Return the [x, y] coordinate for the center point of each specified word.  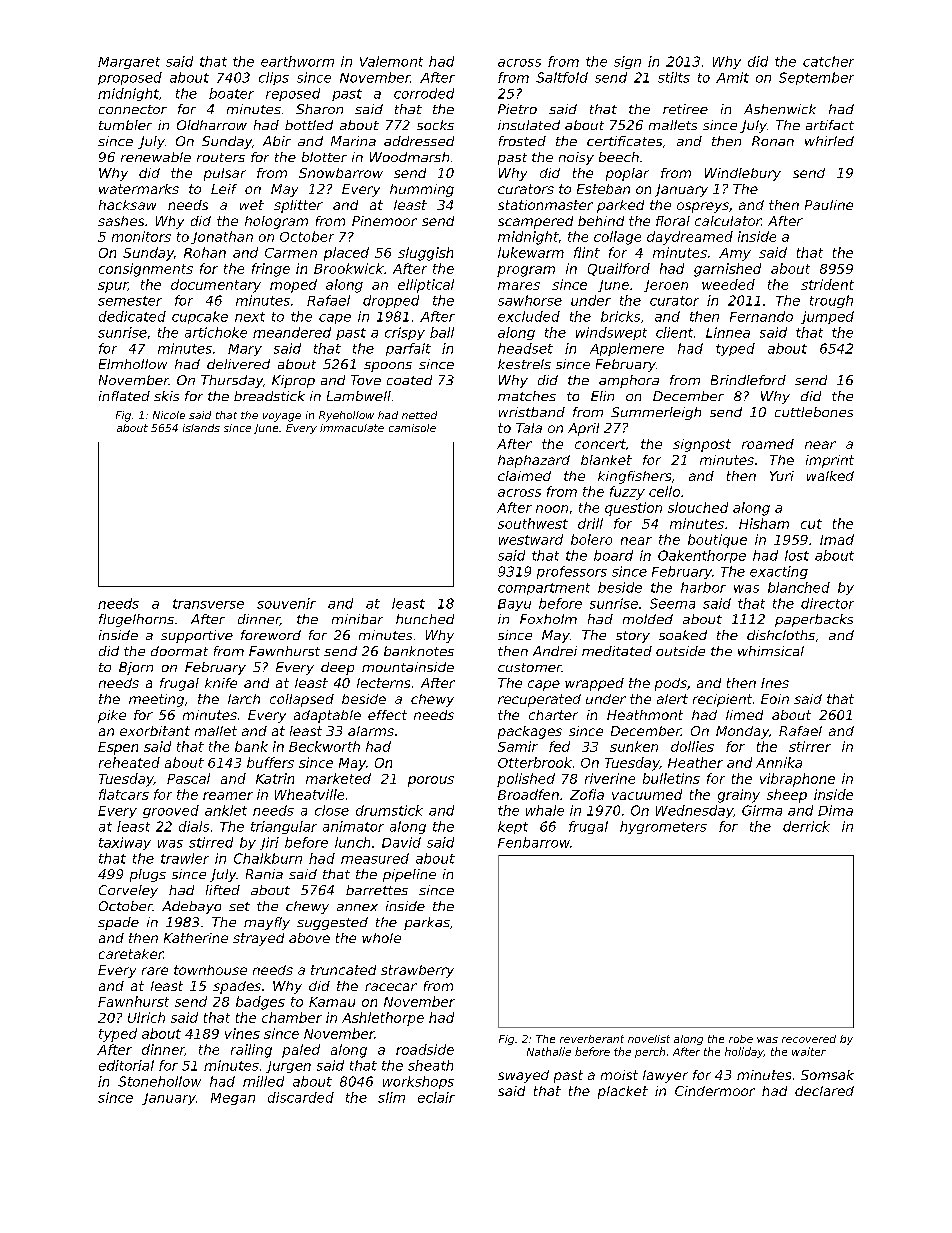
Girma [762, 810]
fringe [271, 270]
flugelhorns [136, 620]
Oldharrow [212, 125]
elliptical [426, 286]
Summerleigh [656, 413]
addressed [419, 141]
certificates [624, 141]
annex [357, 907]
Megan [233, 1099]
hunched [425, 619]
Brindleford [748, 380]
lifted [223, 890]
